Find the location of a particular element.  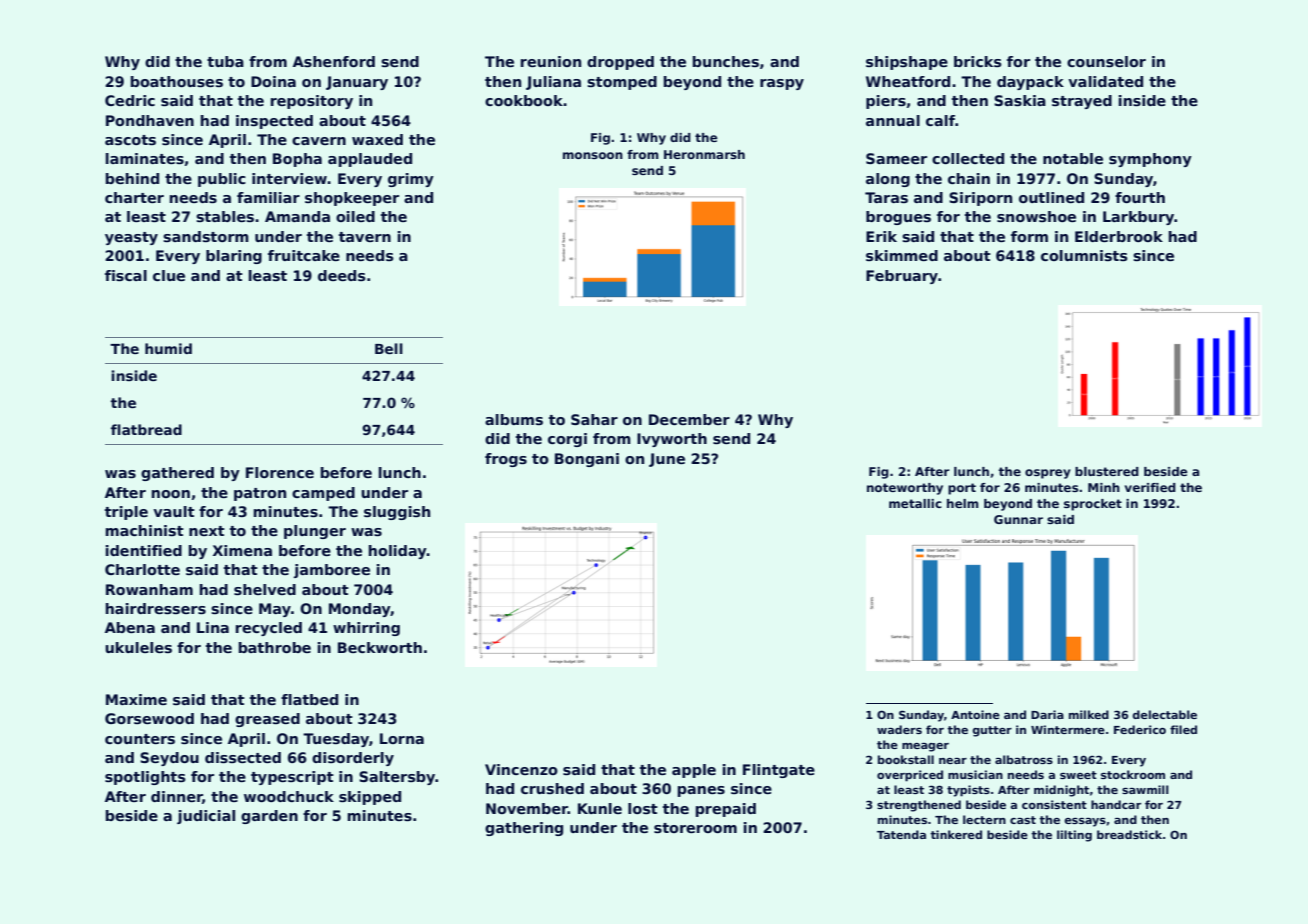

snowshoe is located at coordinates (1036, 216).
